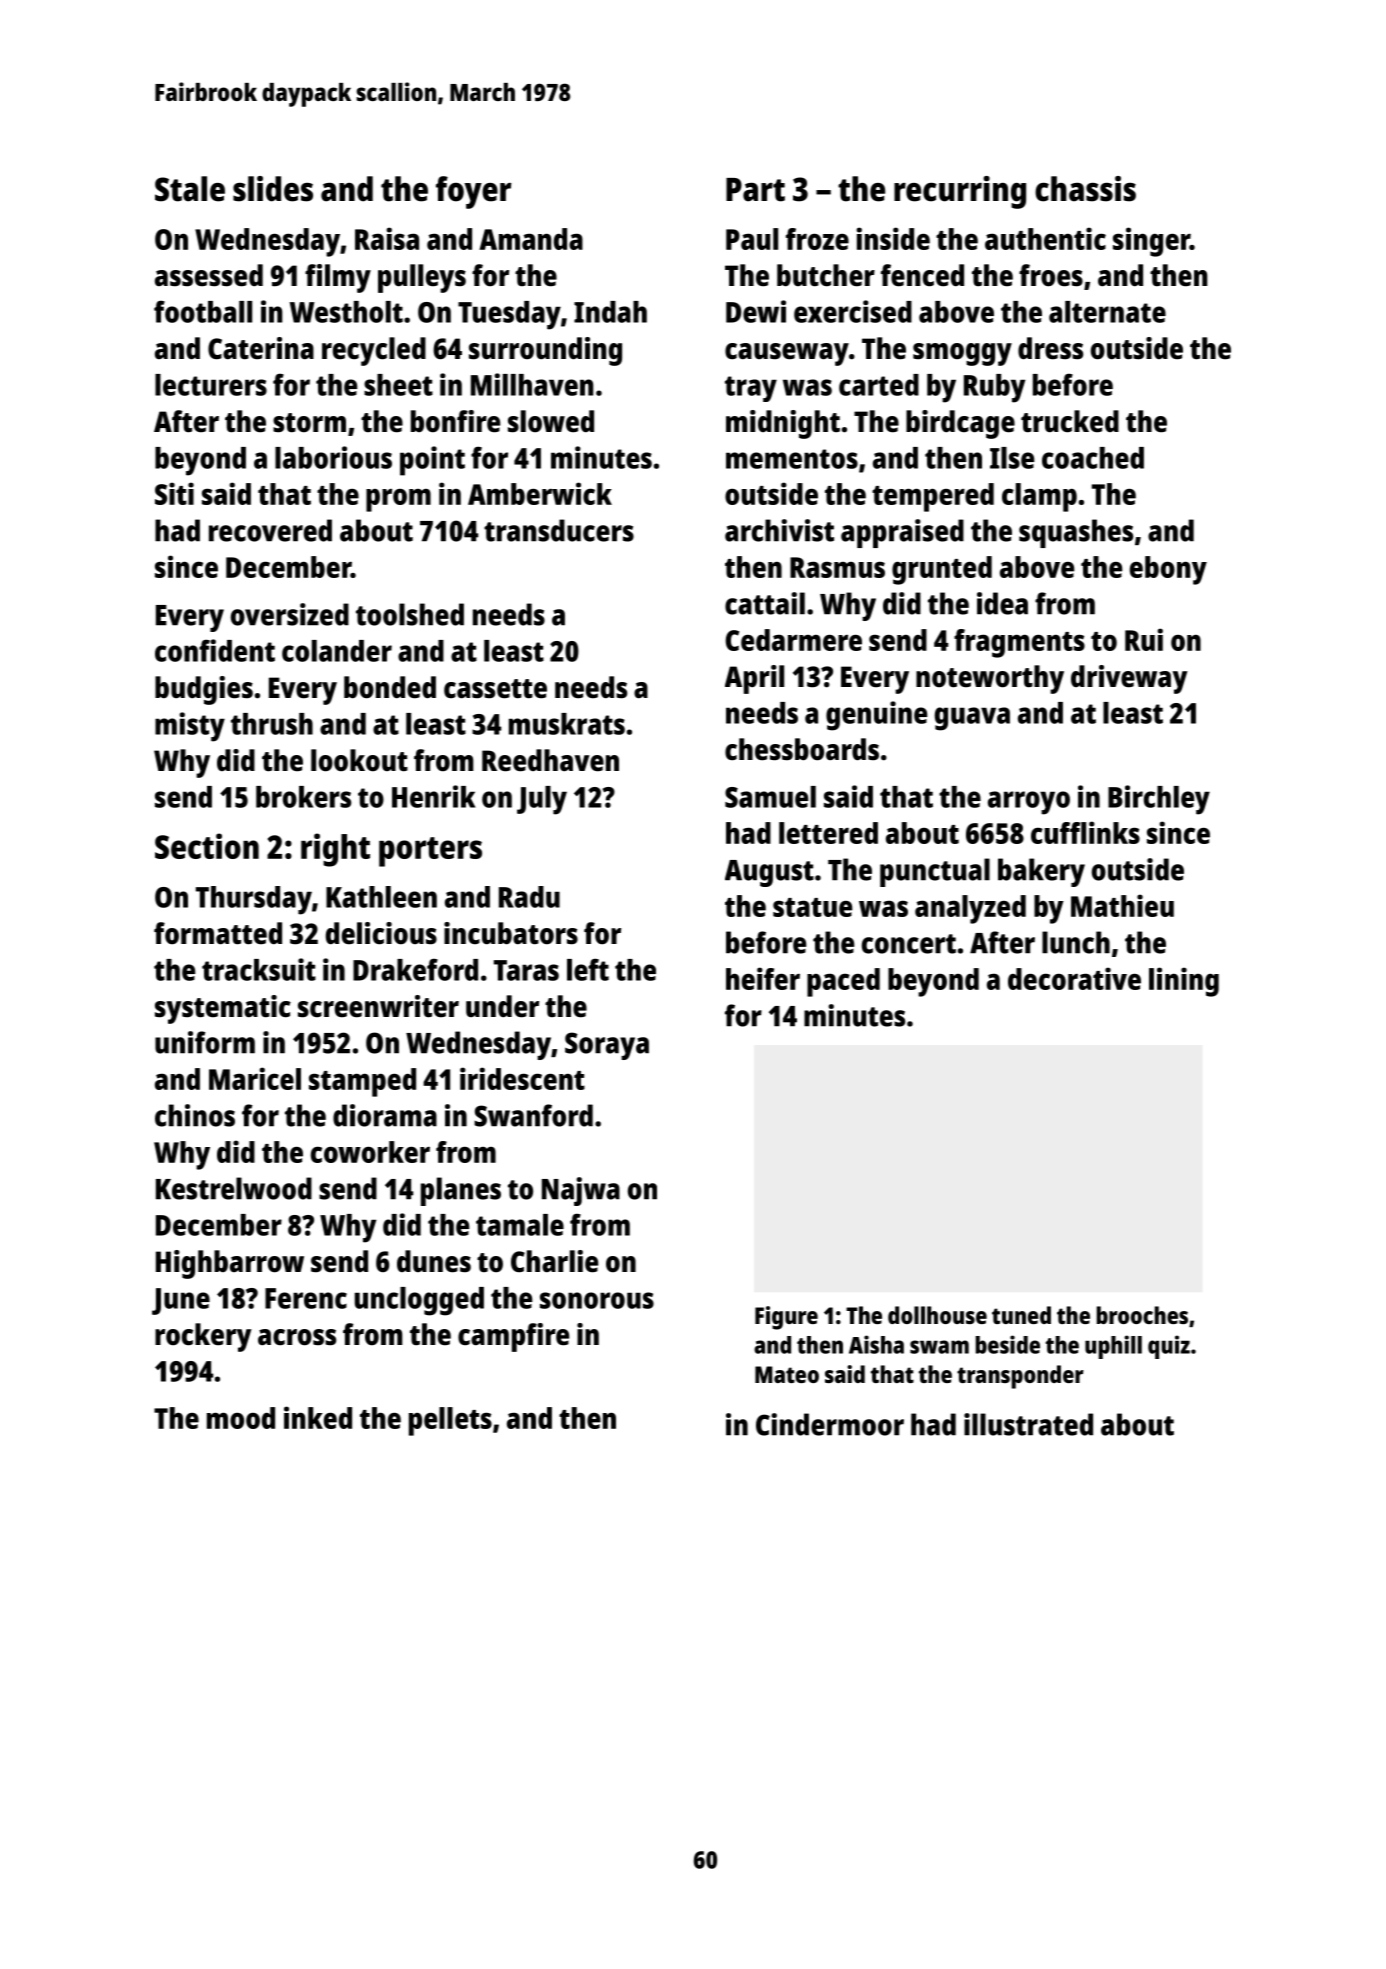 This page has width=1386, height=1969. What do you see at coordinates (1159, 800) in the page?
I see `Birchley` at bounding box center [1159, 800].
